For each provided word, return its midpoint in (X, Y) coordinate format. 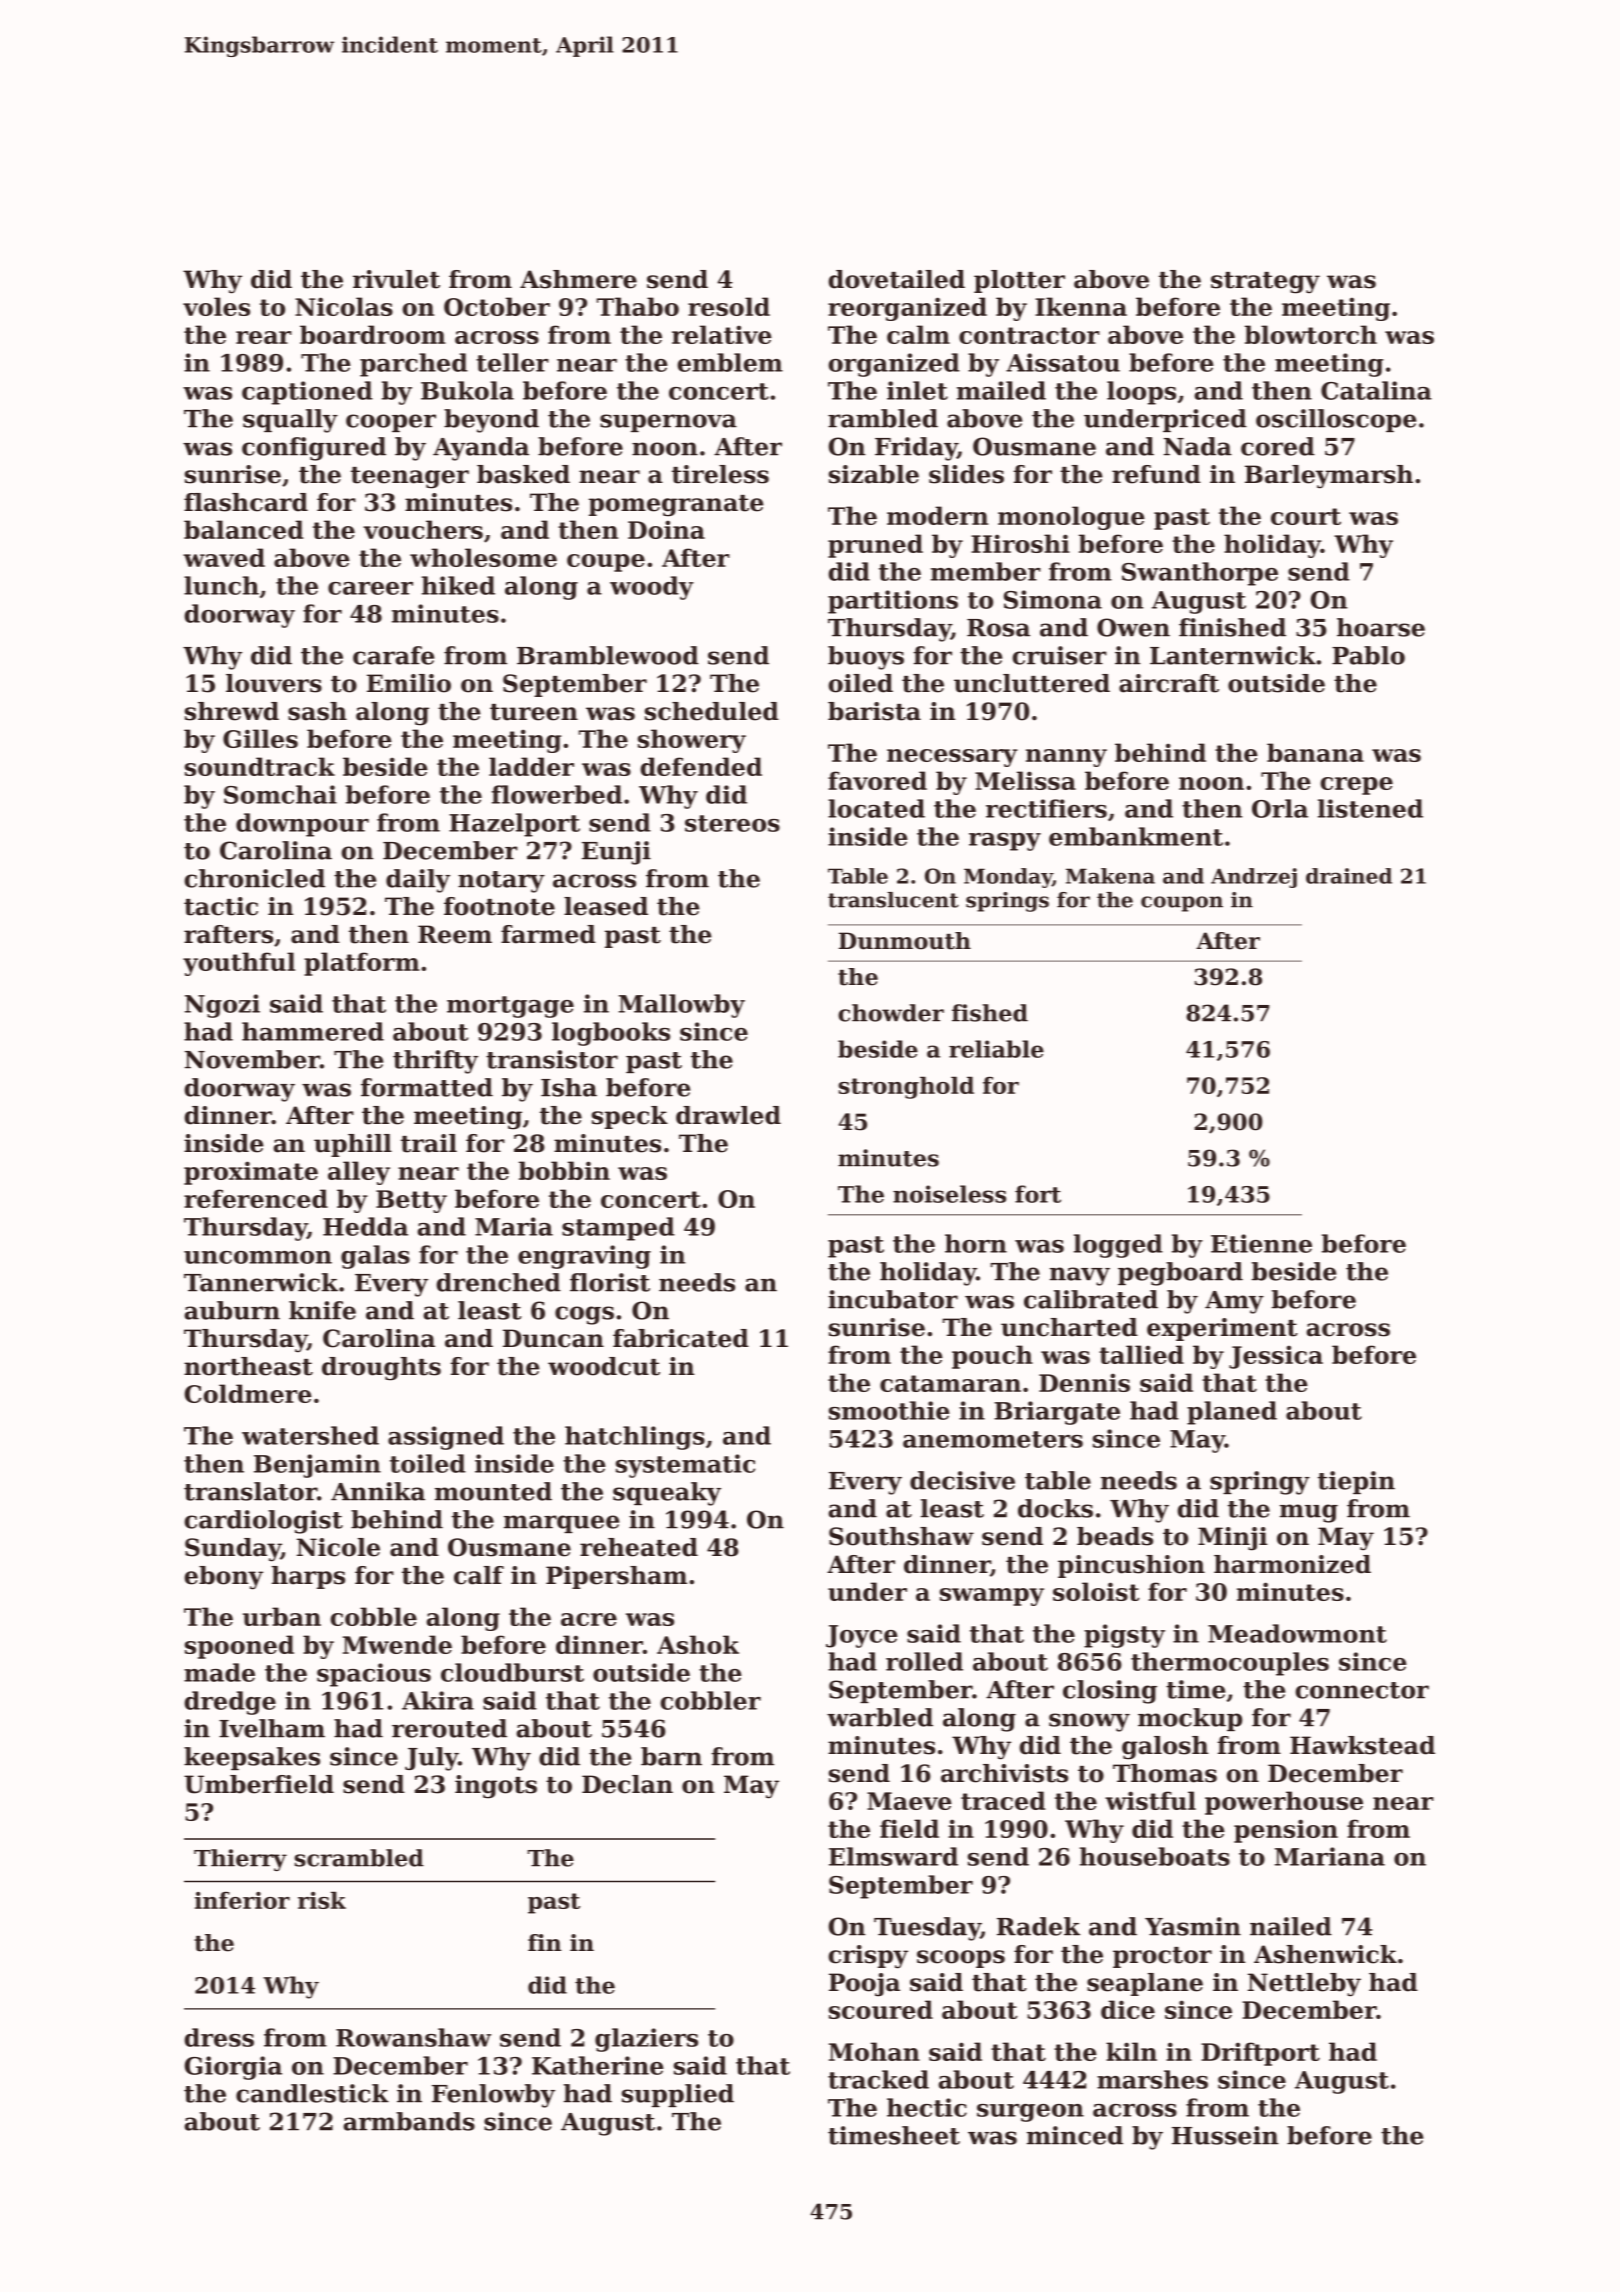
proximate (251, 1173)
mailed (1001, 390)
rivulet (396, 279)
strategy (1265, 283)
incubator (893, 1299)
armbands (409, 2121)
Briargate (1057, 1413)
